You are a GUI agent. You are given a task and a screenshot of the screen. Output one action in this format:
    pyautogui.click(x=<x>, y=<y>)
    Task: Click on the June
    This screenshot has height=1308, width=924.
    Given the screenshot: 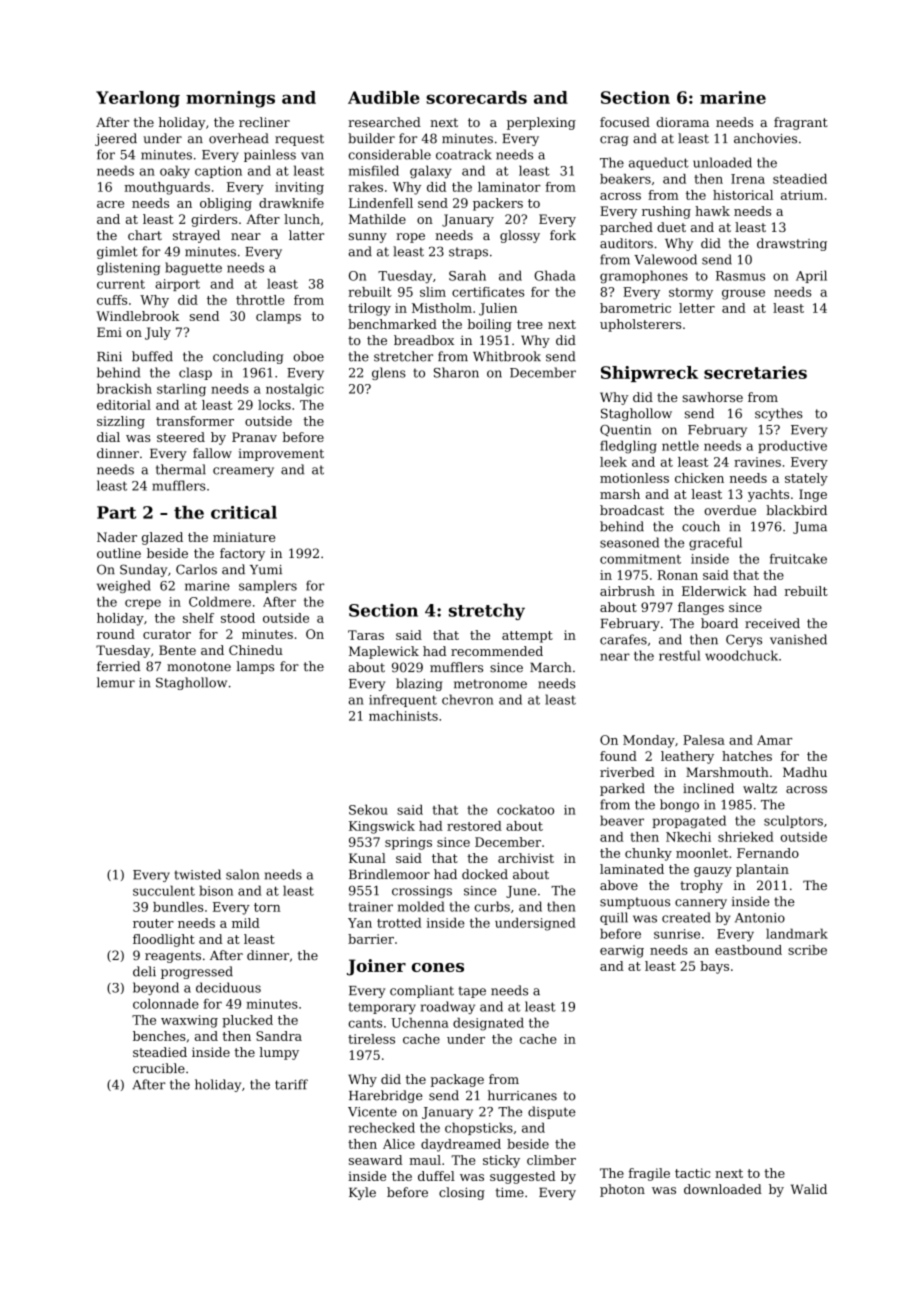 What is the action you would take?
    pyautogui.click(x=521, y=892)
